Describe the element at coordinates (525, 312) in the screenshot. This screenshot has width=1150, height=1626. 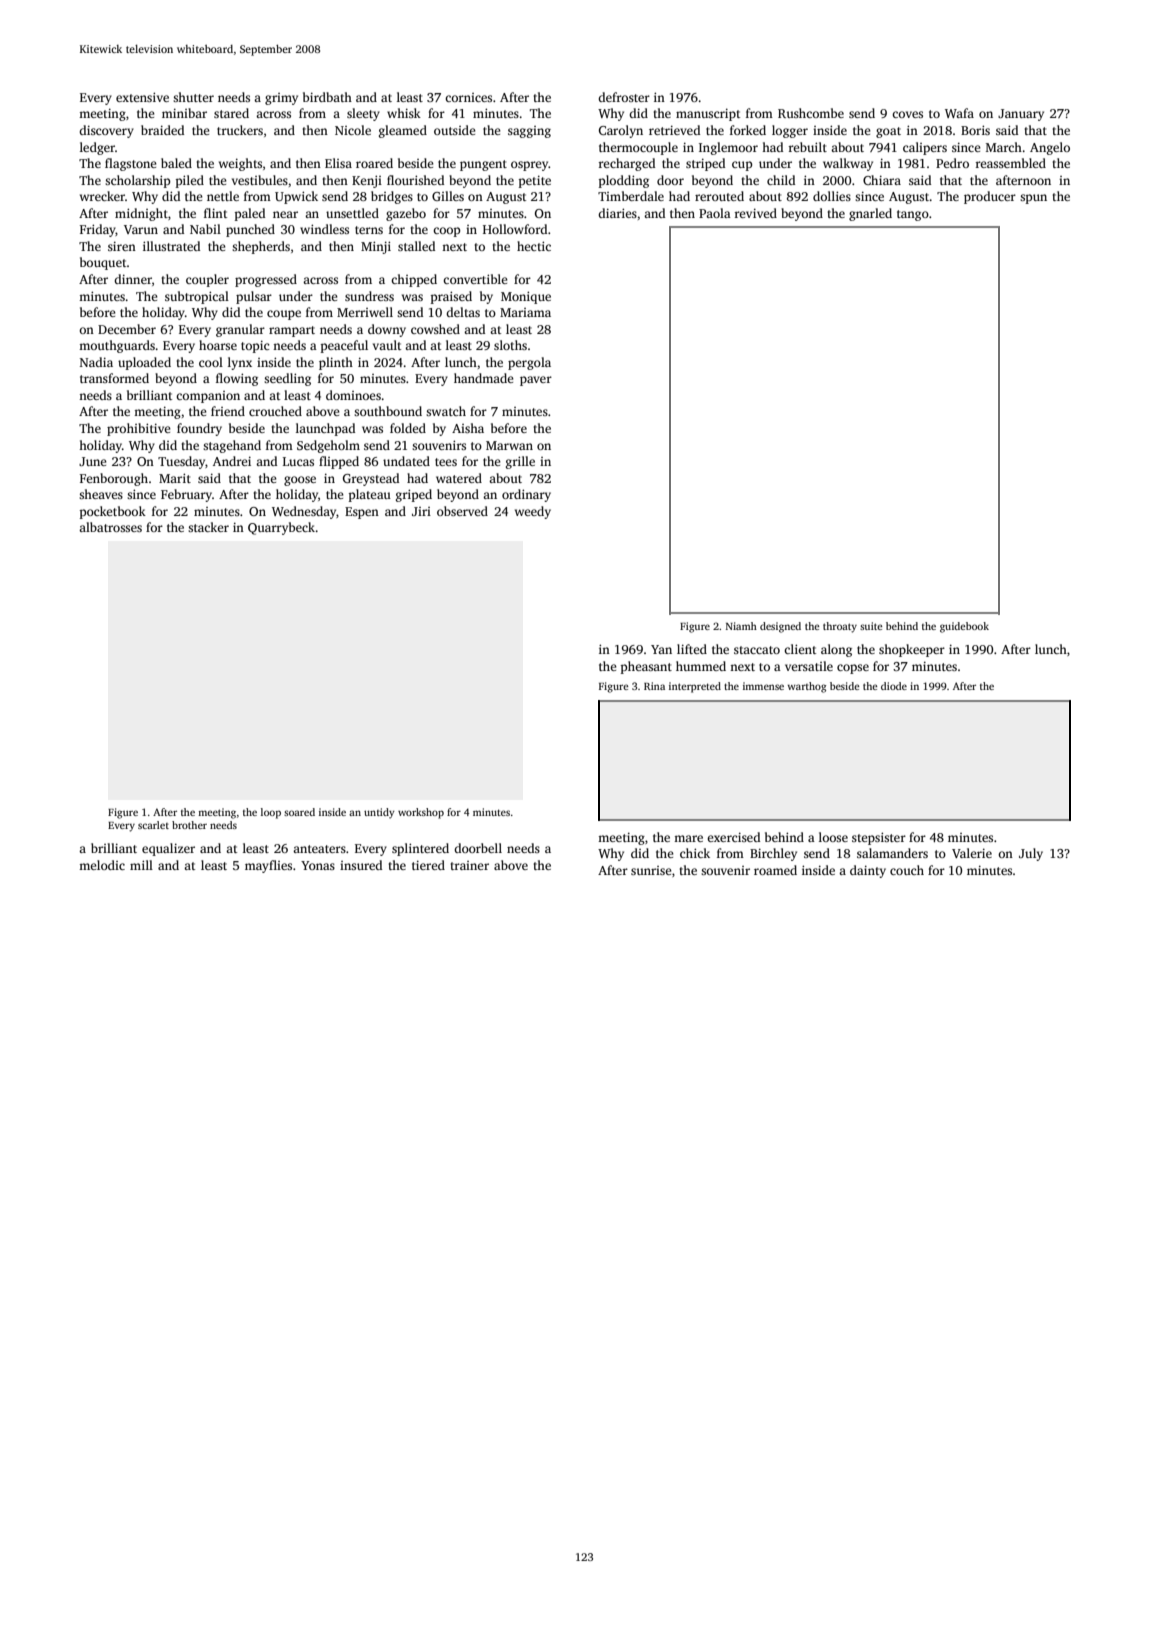
I see `Mariama` at that location.
